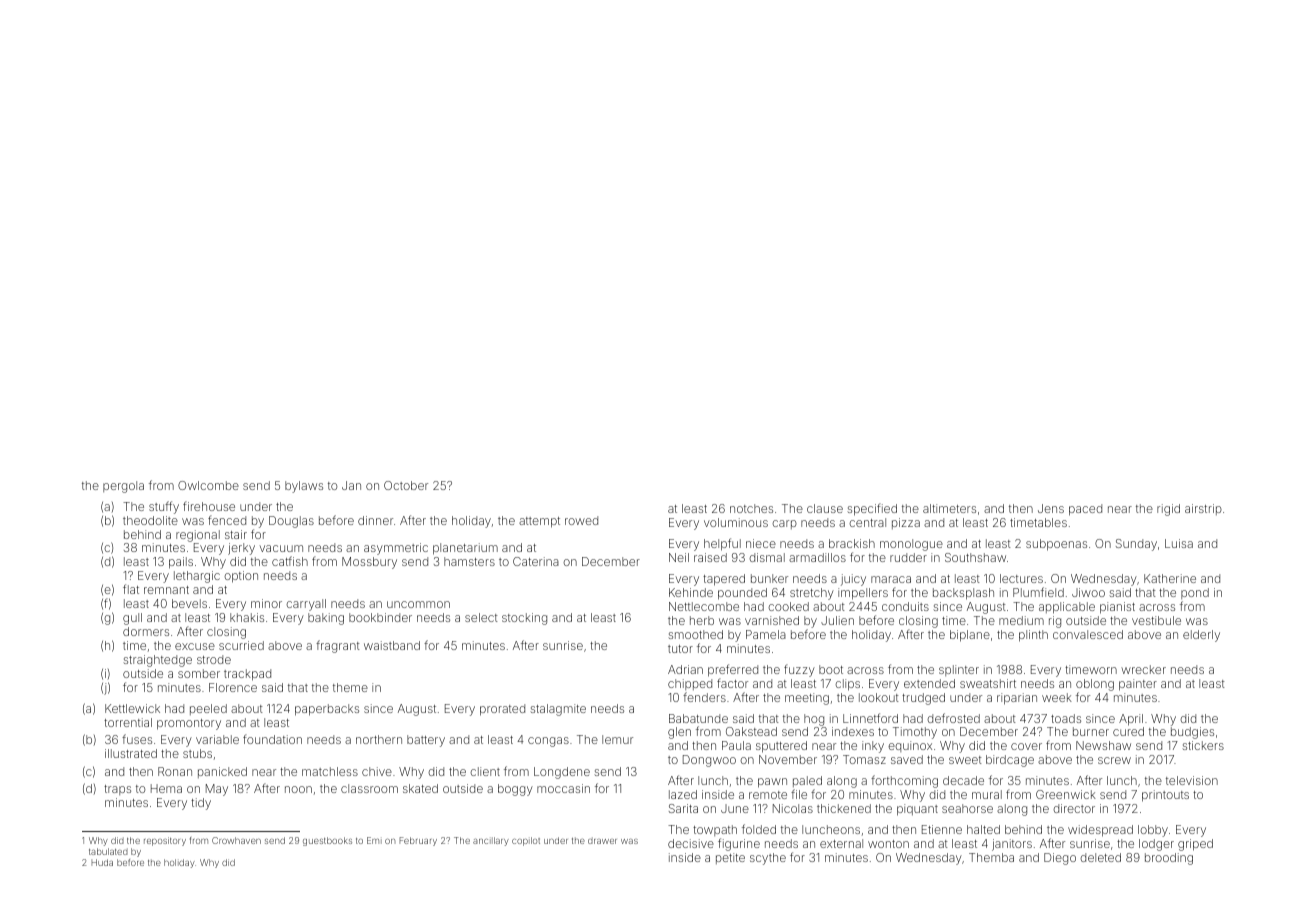 This page has height=924, width=1308. What do you see at coordinates (1066, 794) in the page?
I see `Greenwick` at bounding box center [1066, 794].
